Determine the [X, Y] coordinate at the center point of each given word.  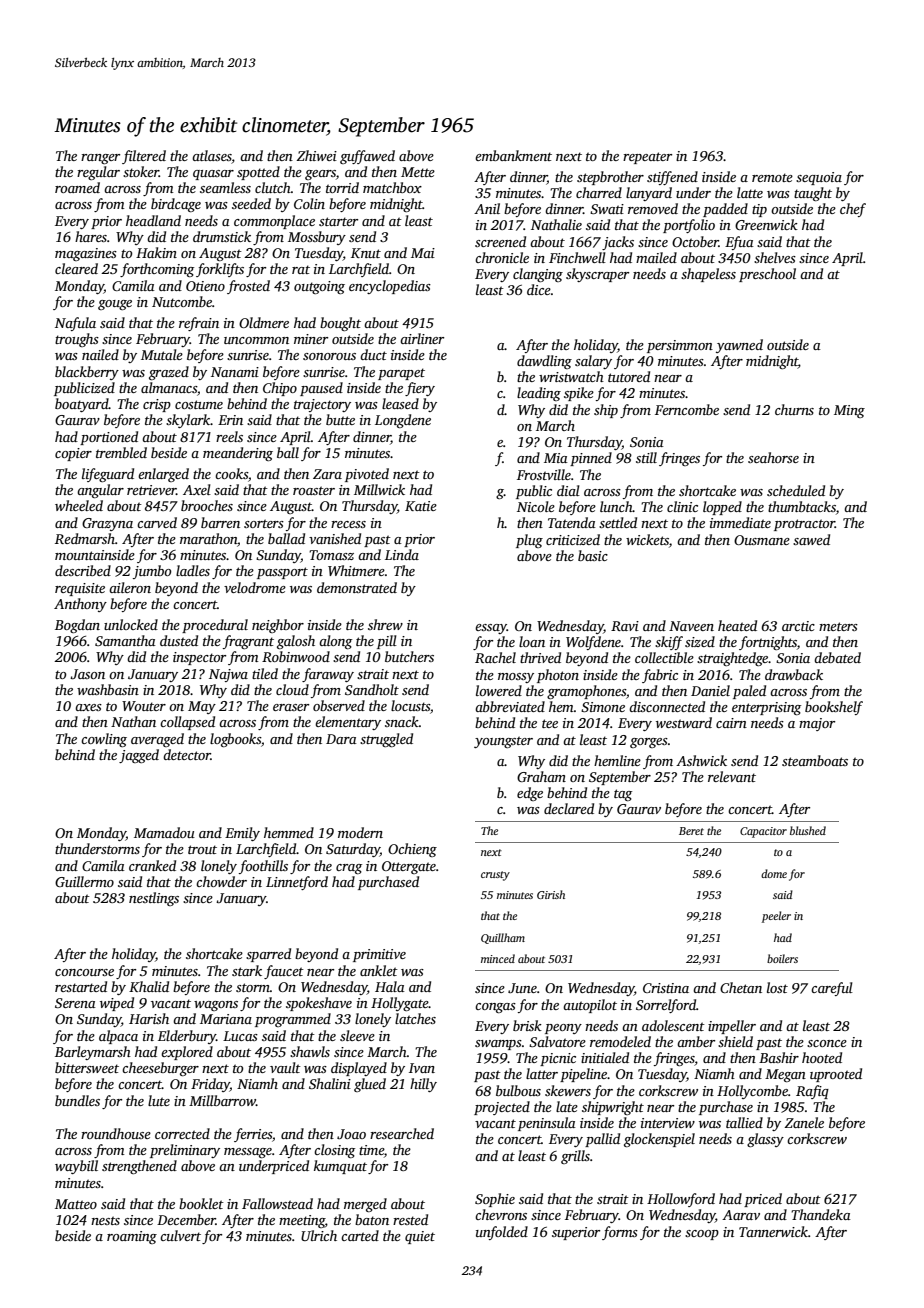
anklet [379, 970]
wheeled [79, 505]
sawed [811, 539]
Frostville [544, 474]
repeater [647, 158]
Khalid [149, 986]
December [186, 1219]
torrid [342, 187]
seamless [225, 187]
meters [838, 626]
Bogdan [77, 626]
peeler [776, 917]
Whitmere [356, 570]
